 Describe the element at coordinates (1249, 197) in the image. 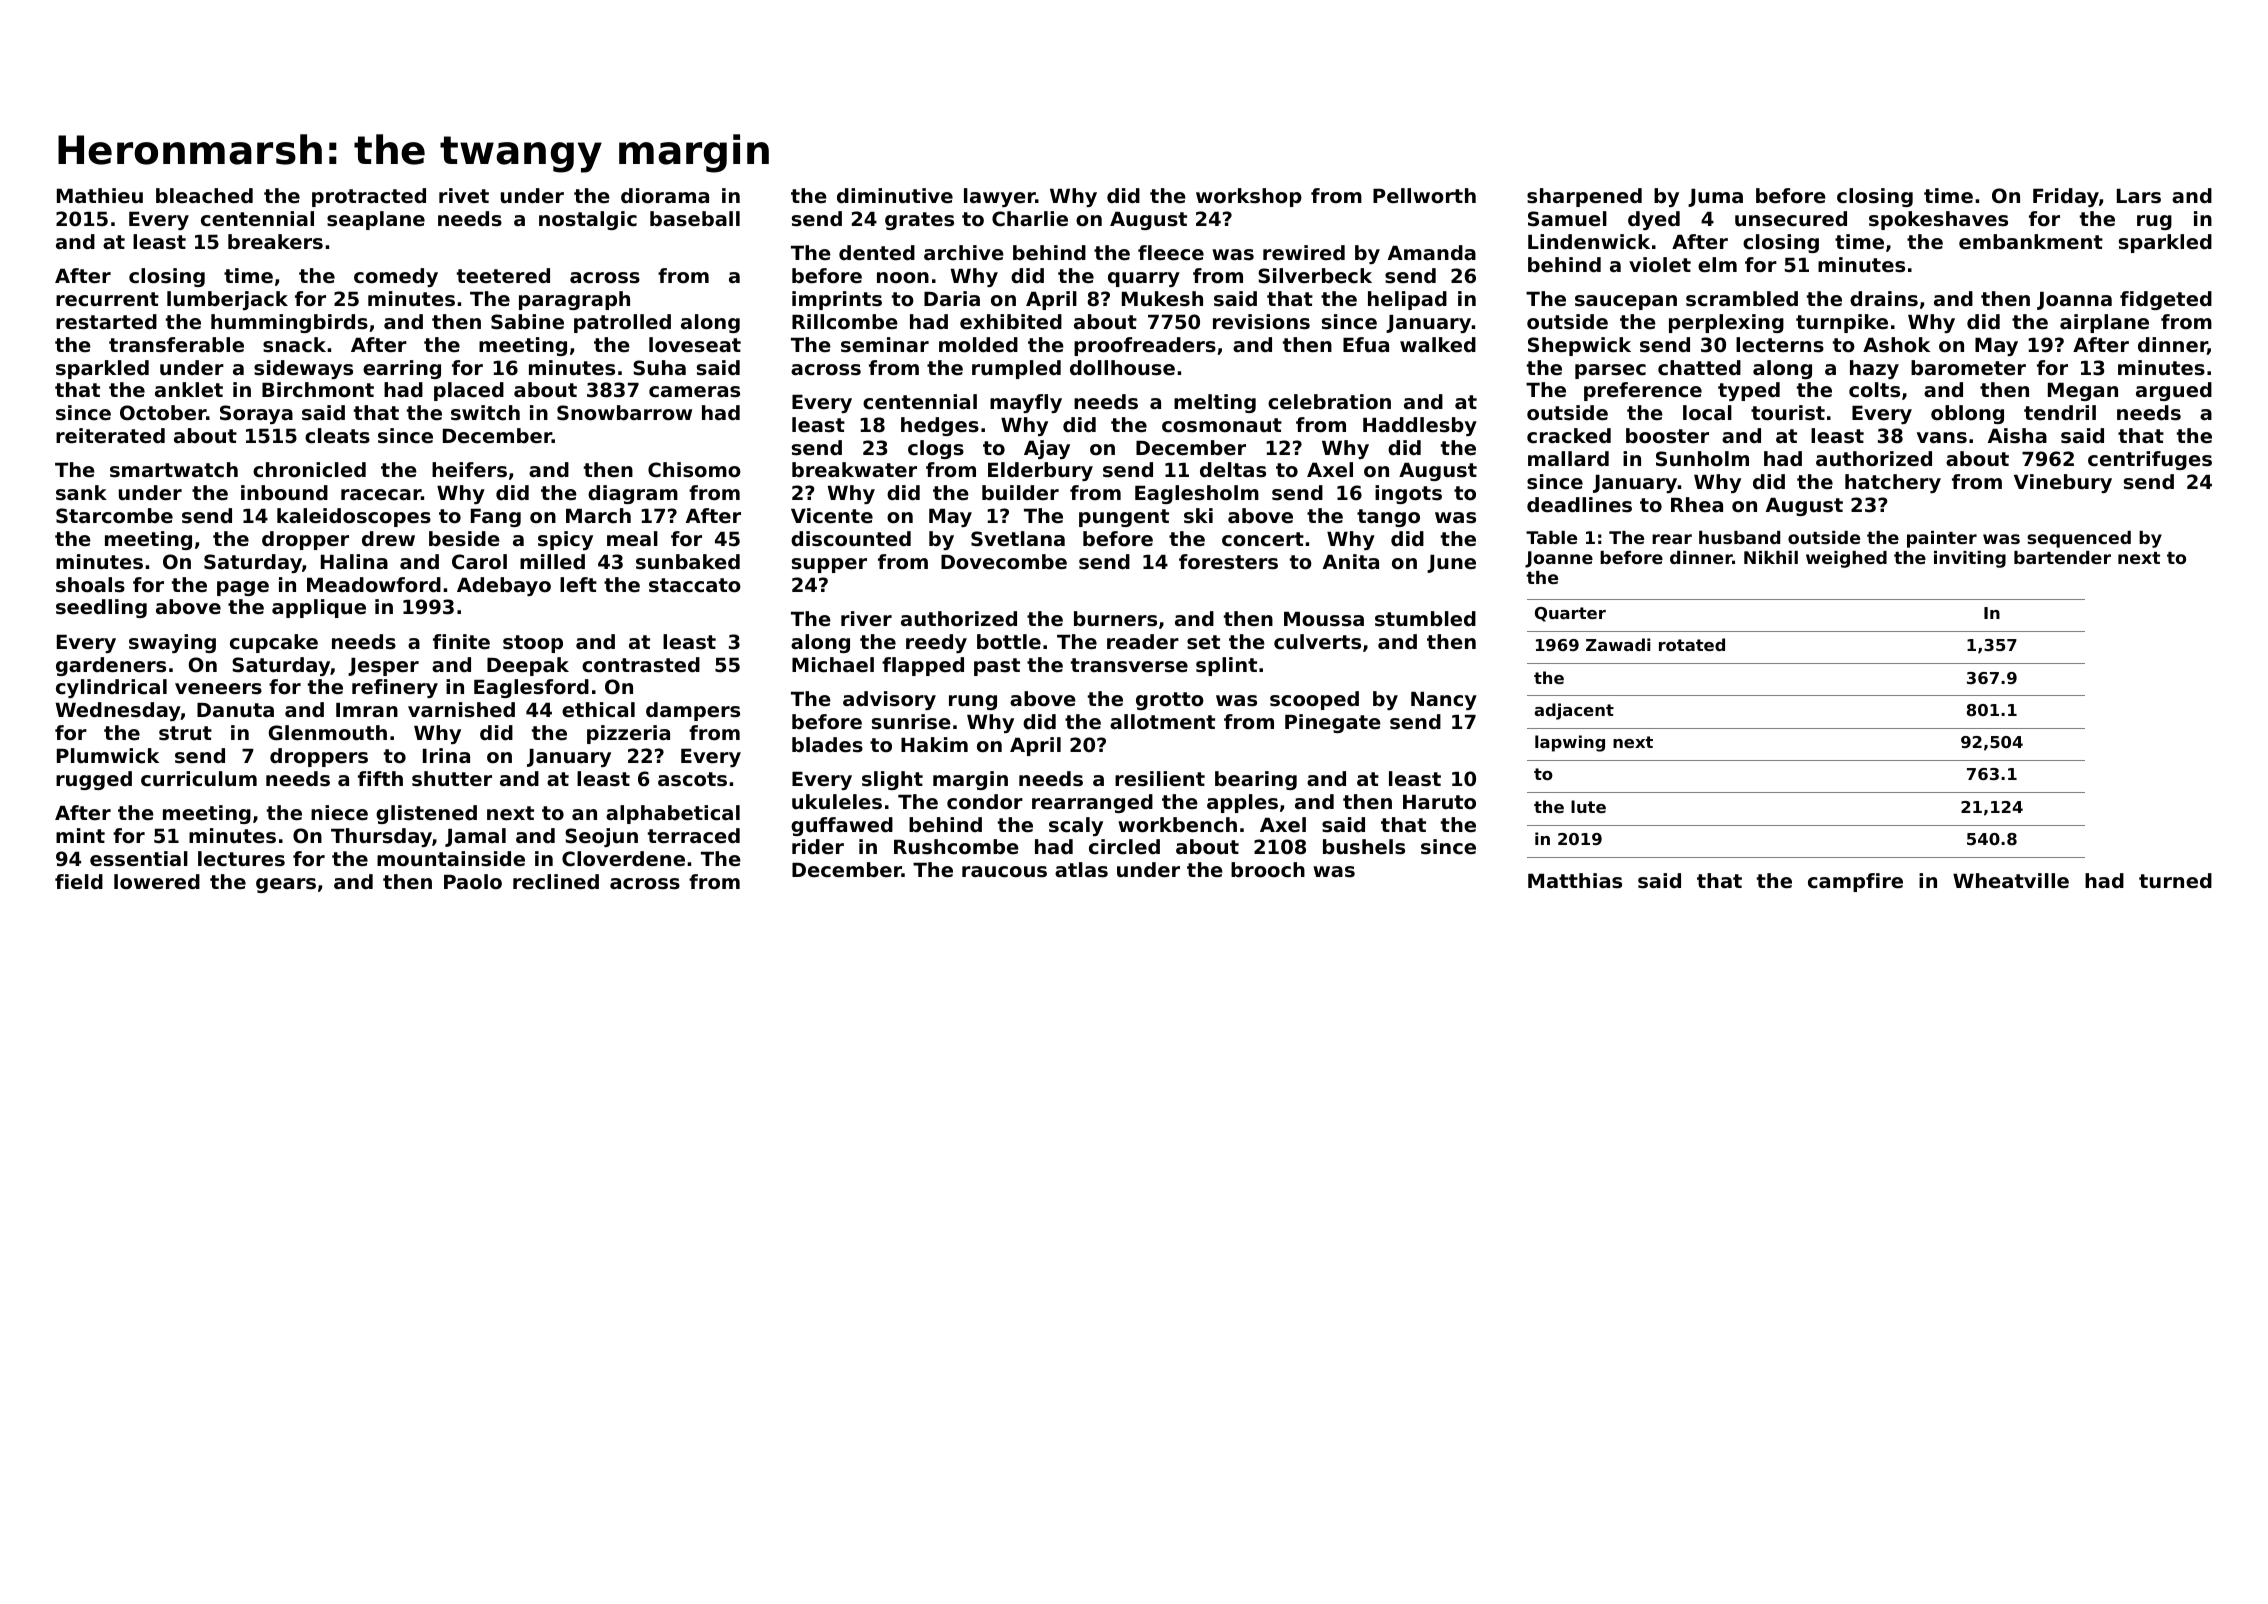

I see `workshop` at that location.
